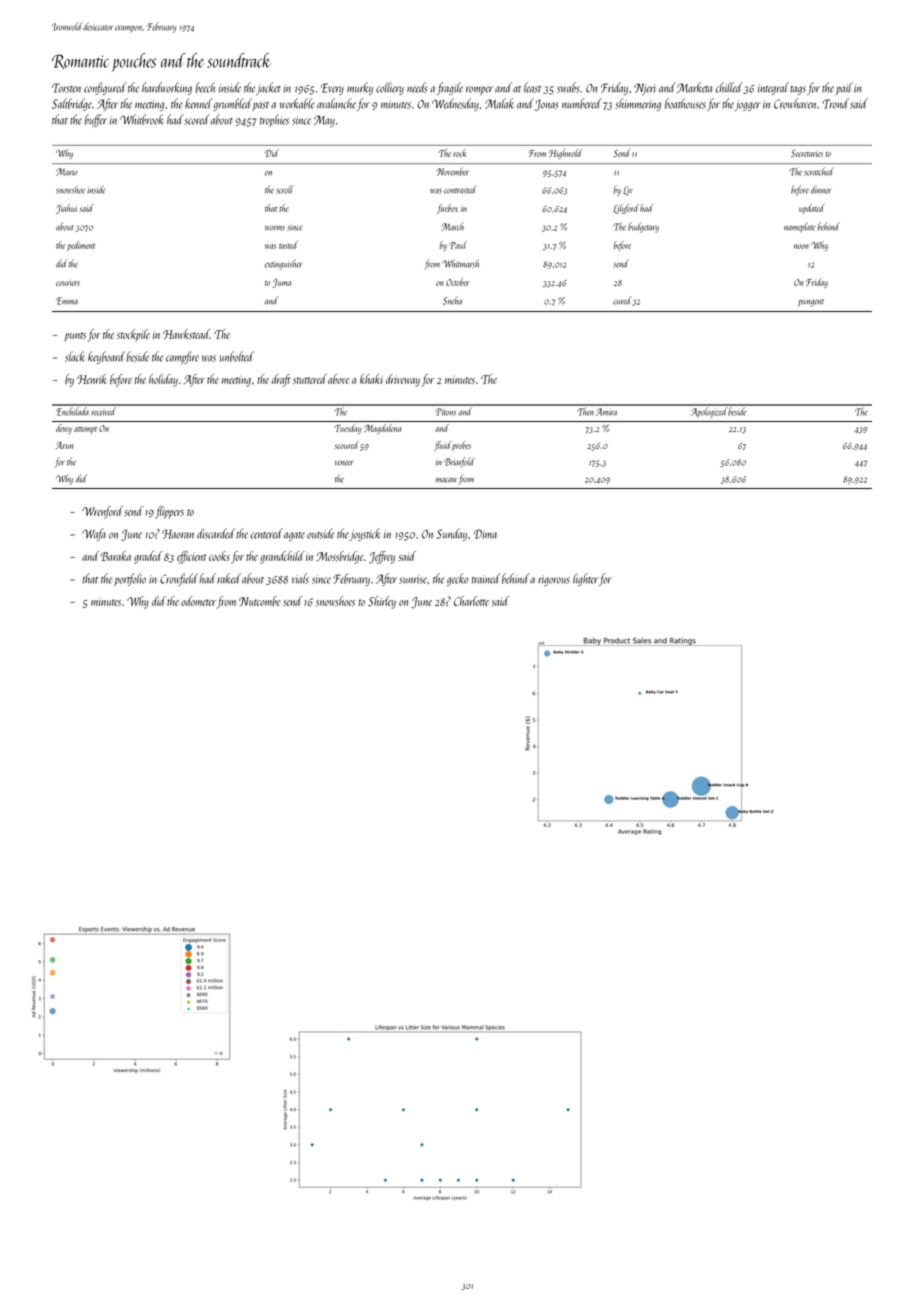  I want to click on lighter, so click(585, 579).
